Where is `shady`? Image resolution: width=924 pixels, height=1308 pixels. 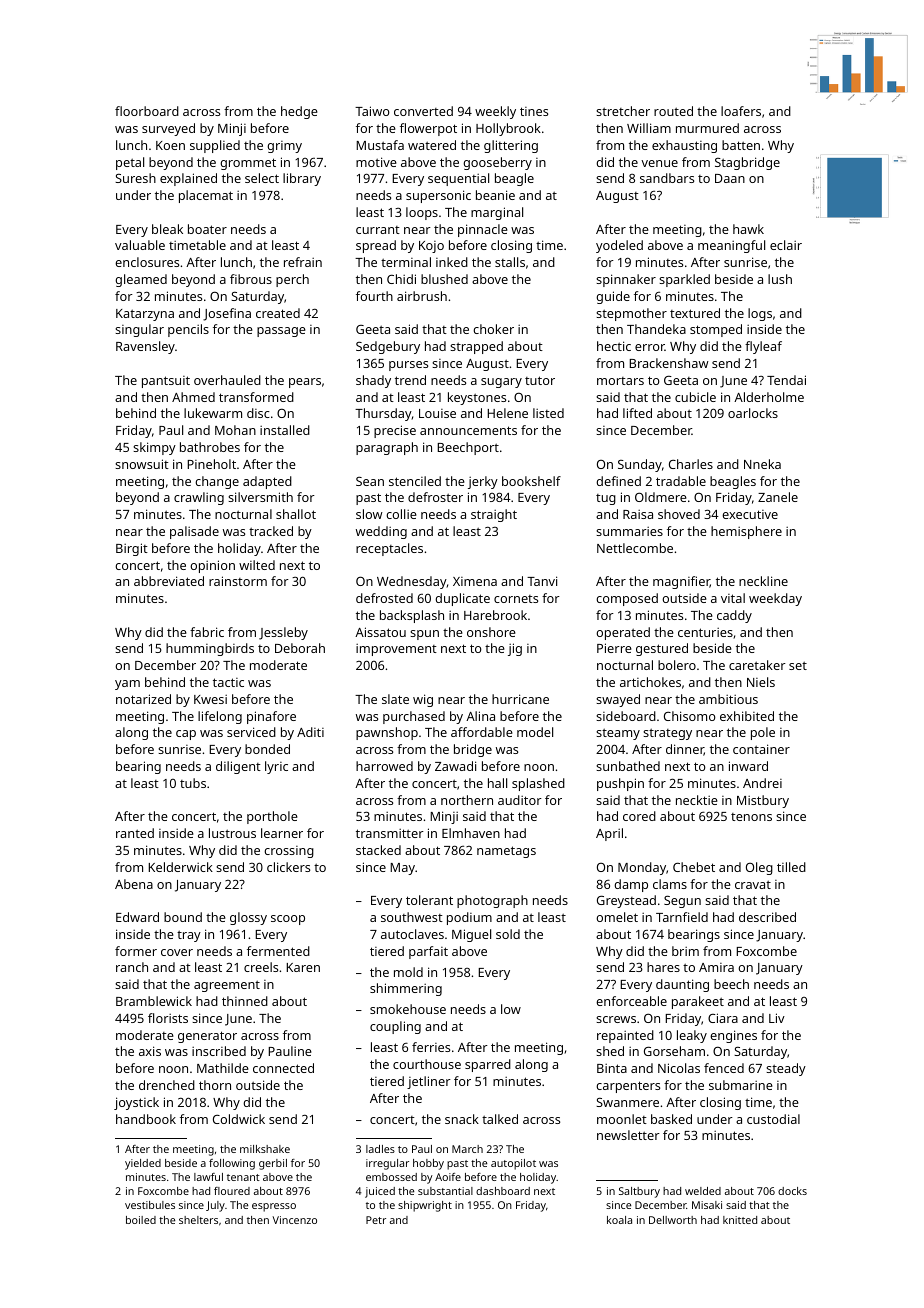
shady is located at coordinates (373, 381).
